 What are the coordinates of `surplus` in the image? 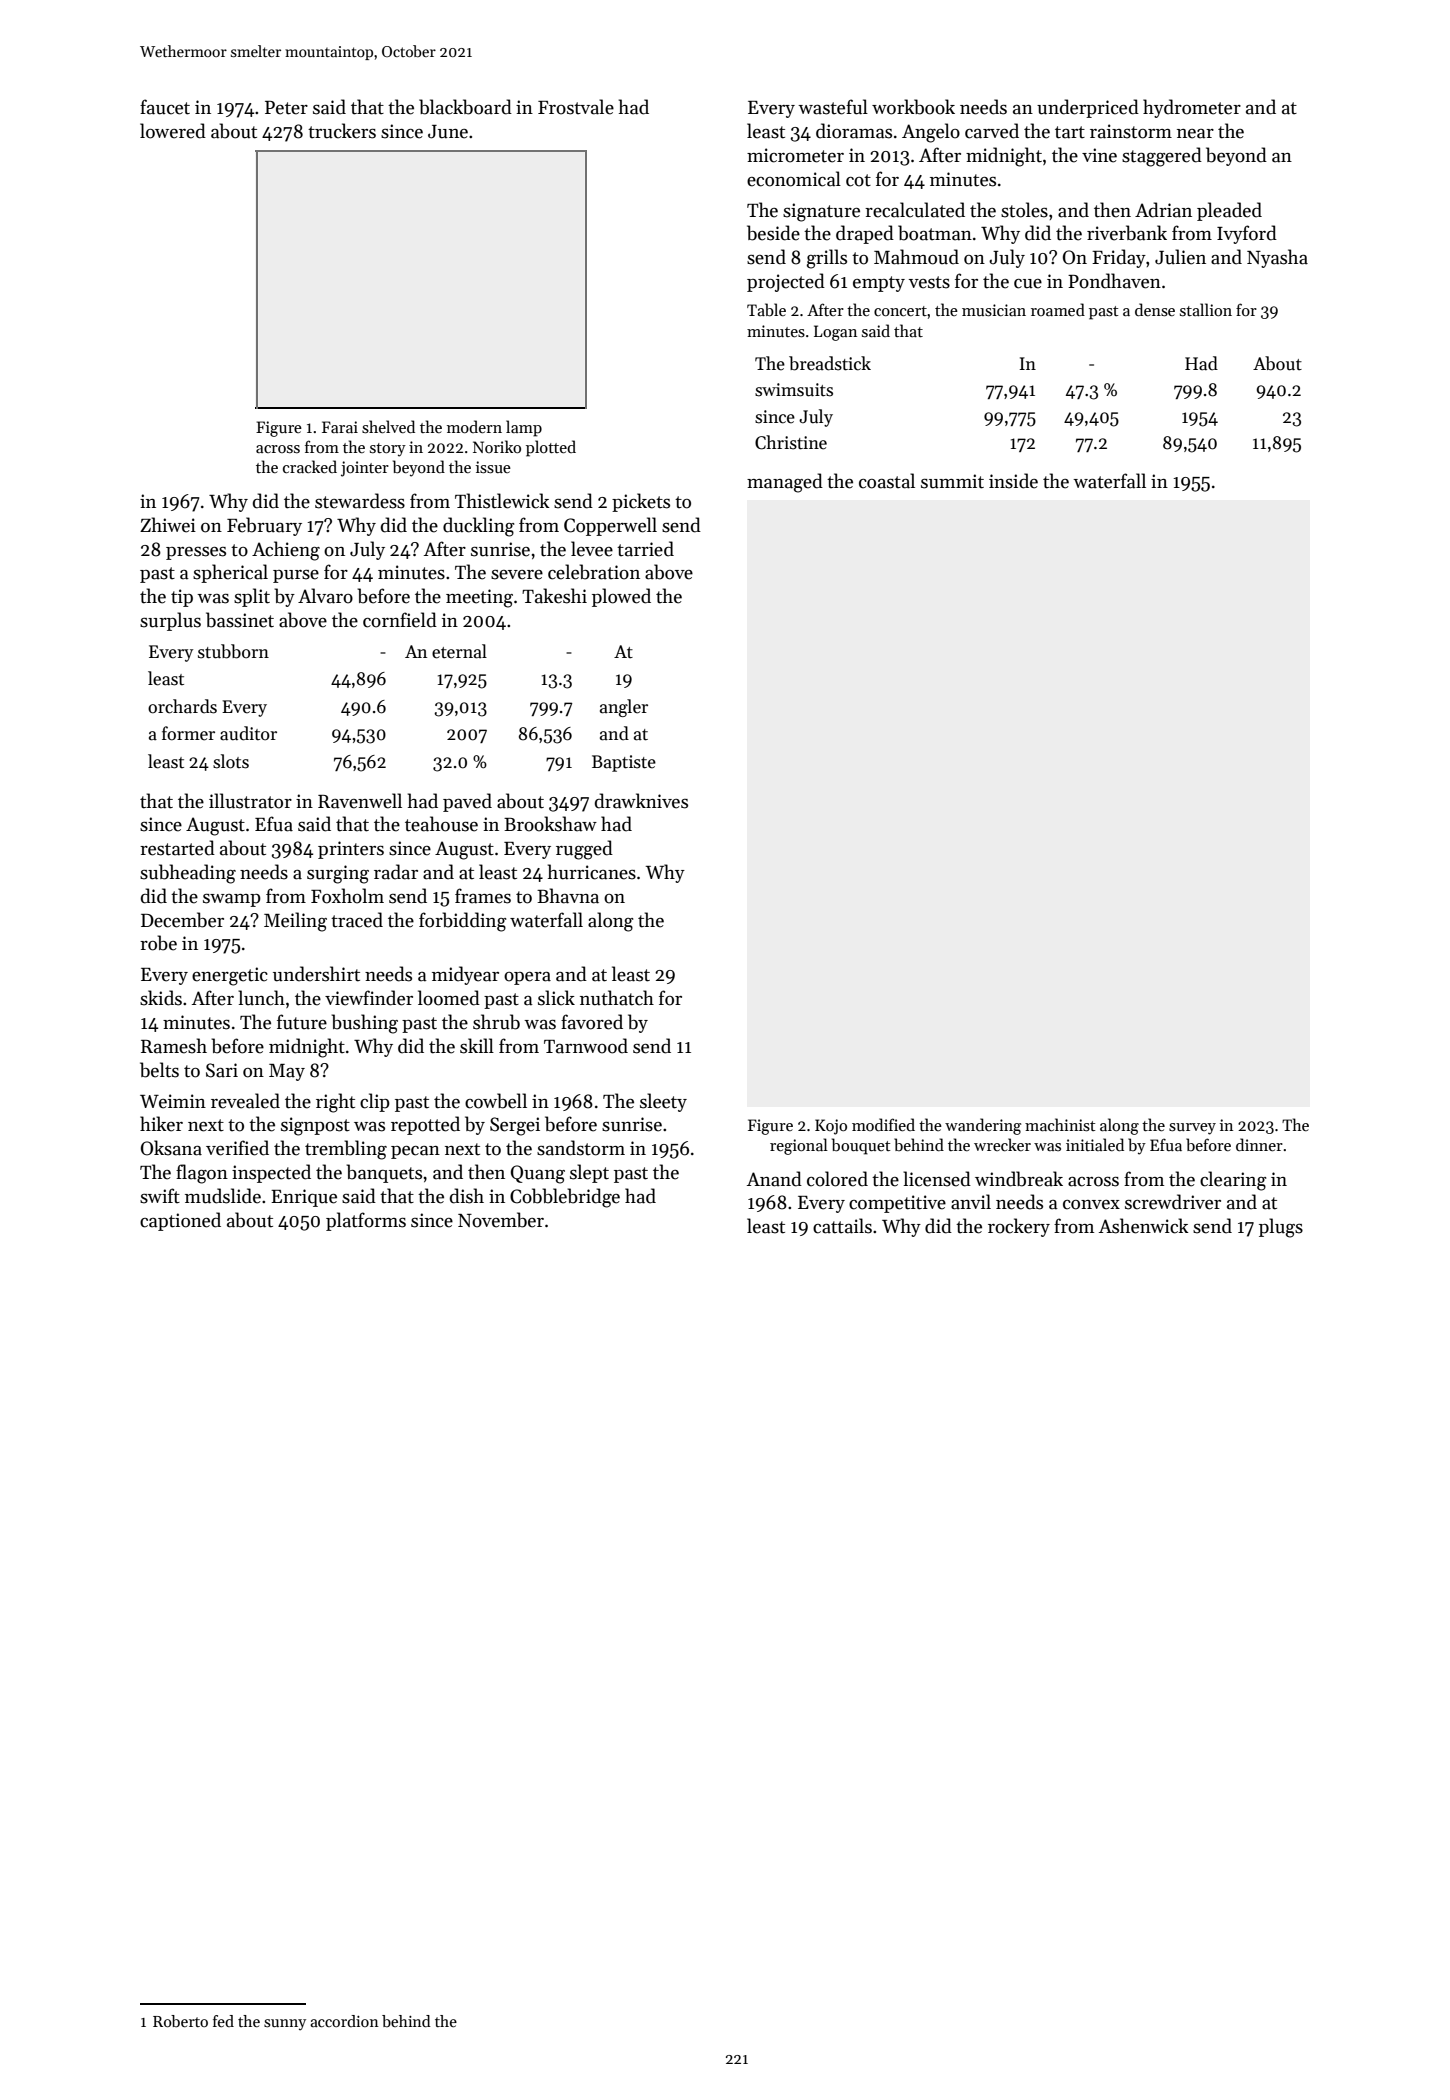 It's located at (170, 621).
